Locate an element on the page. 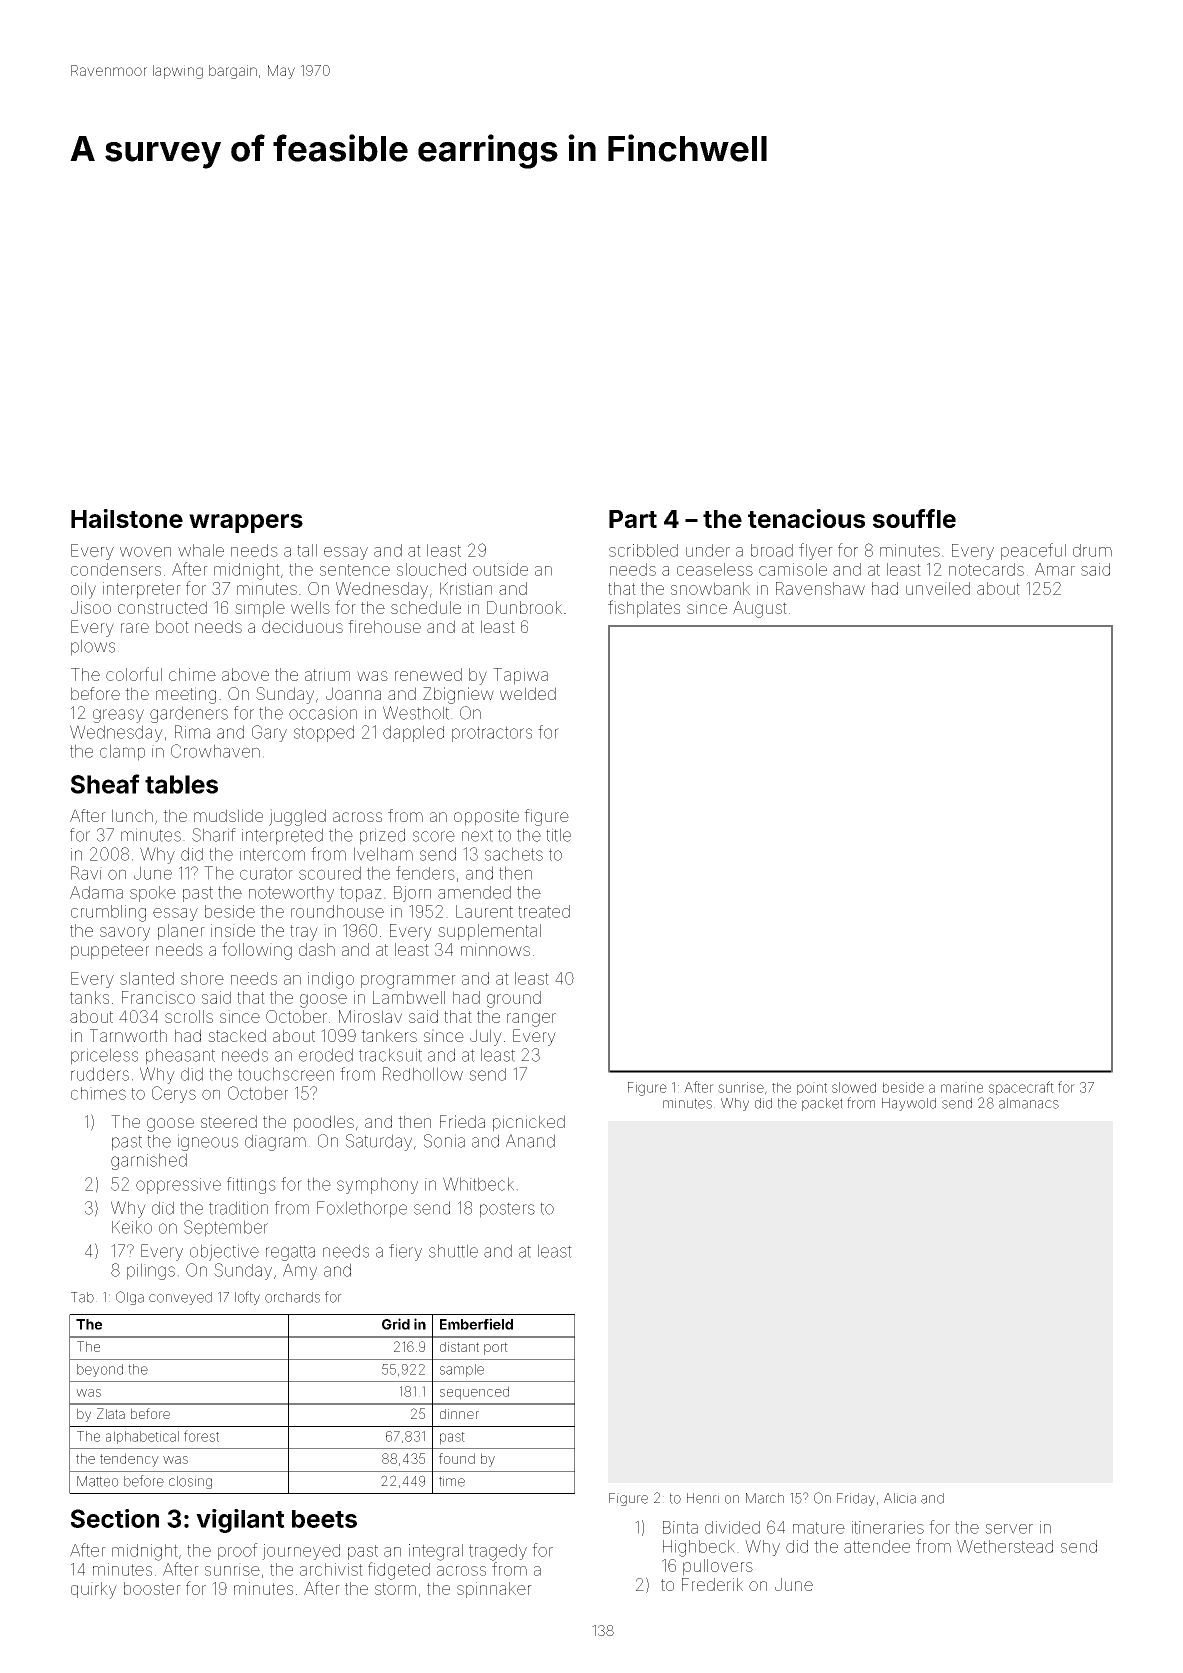 Image resolution: width=1183 pixels, height=1673 pixels. orchards is located at coordinates (292, 1297).
